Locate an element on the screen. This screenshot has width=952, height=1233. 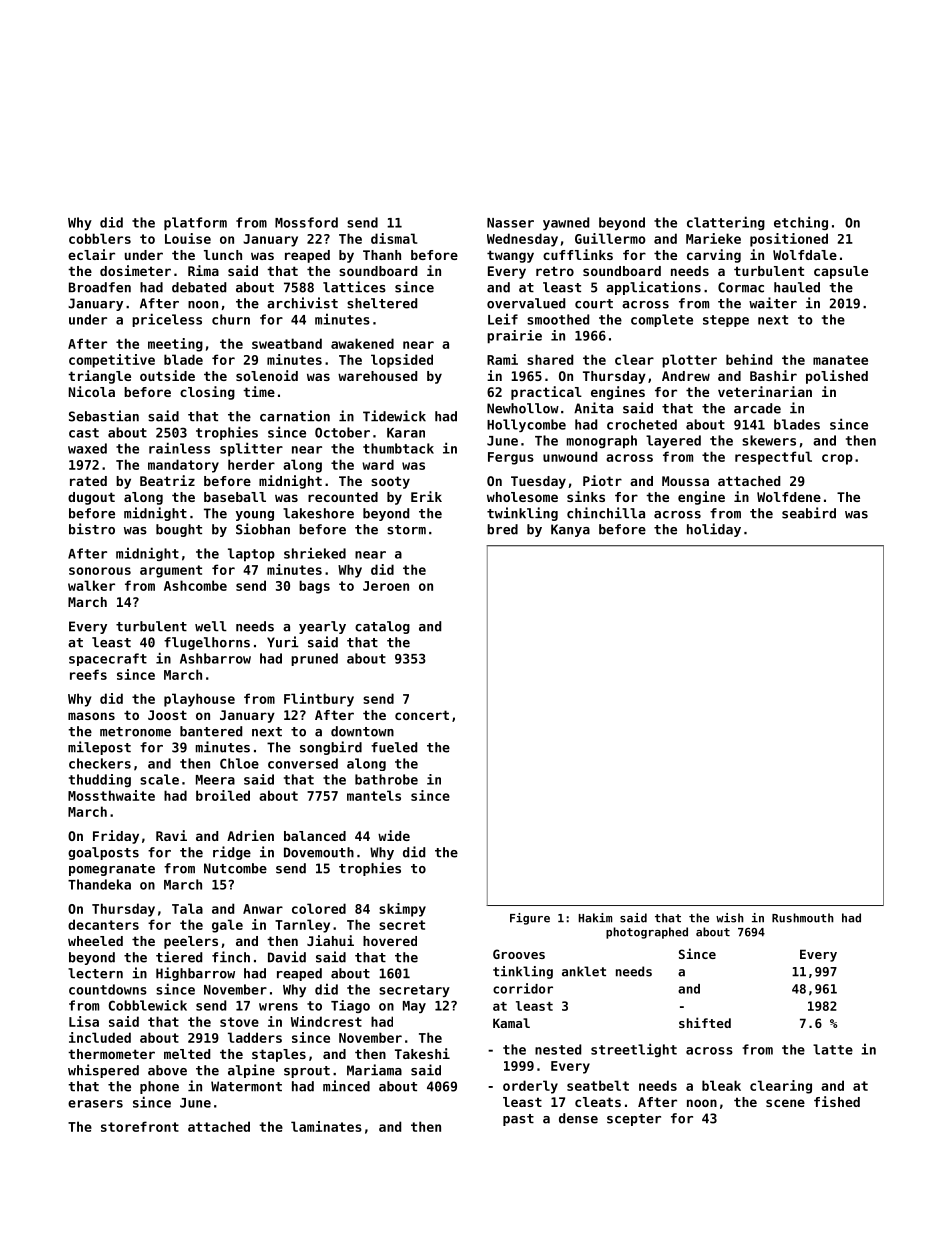
solenoid is located at coordinates (267, 375).
